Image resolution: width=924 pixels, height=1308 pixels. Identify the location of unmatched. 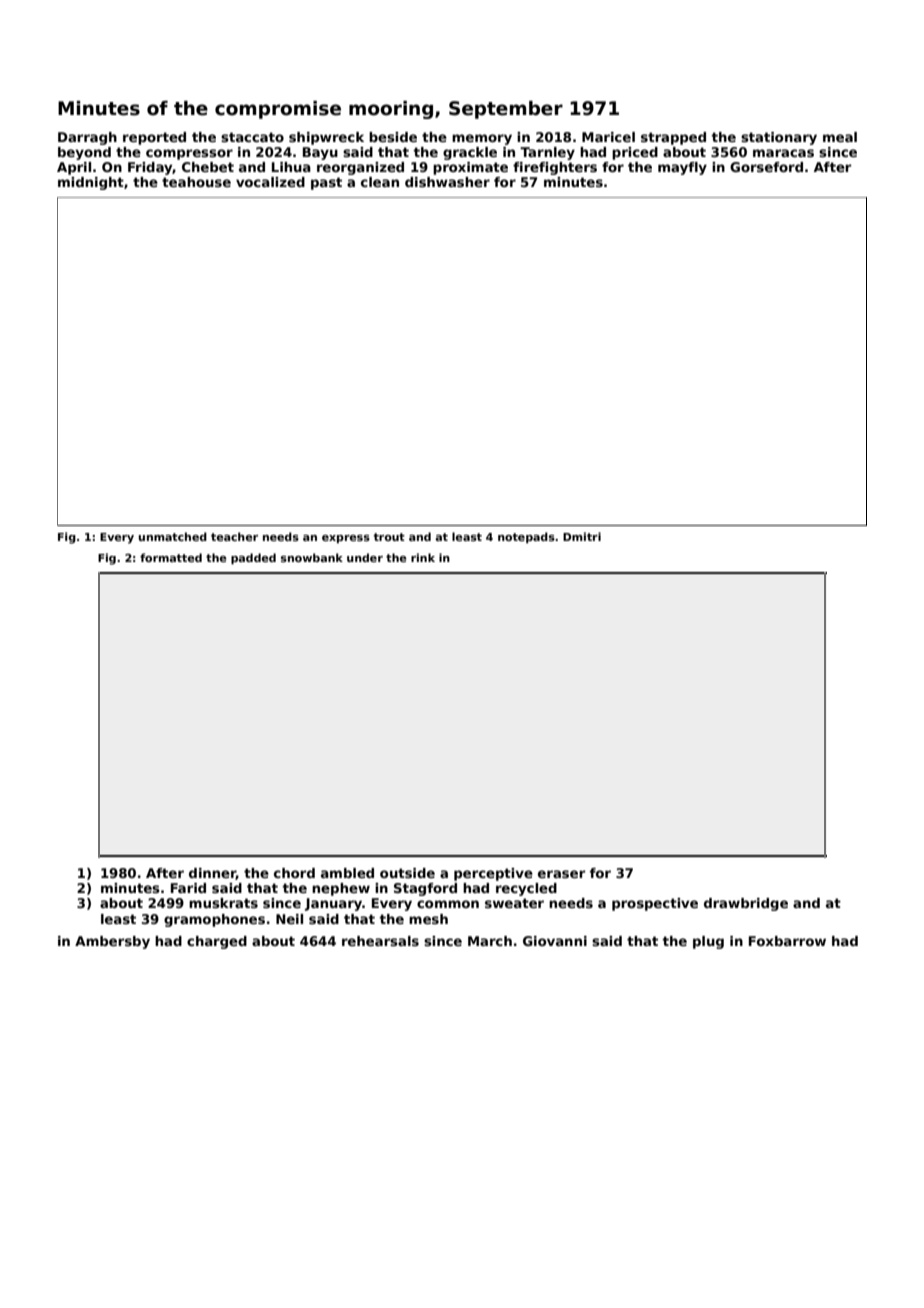
(173, 536).
